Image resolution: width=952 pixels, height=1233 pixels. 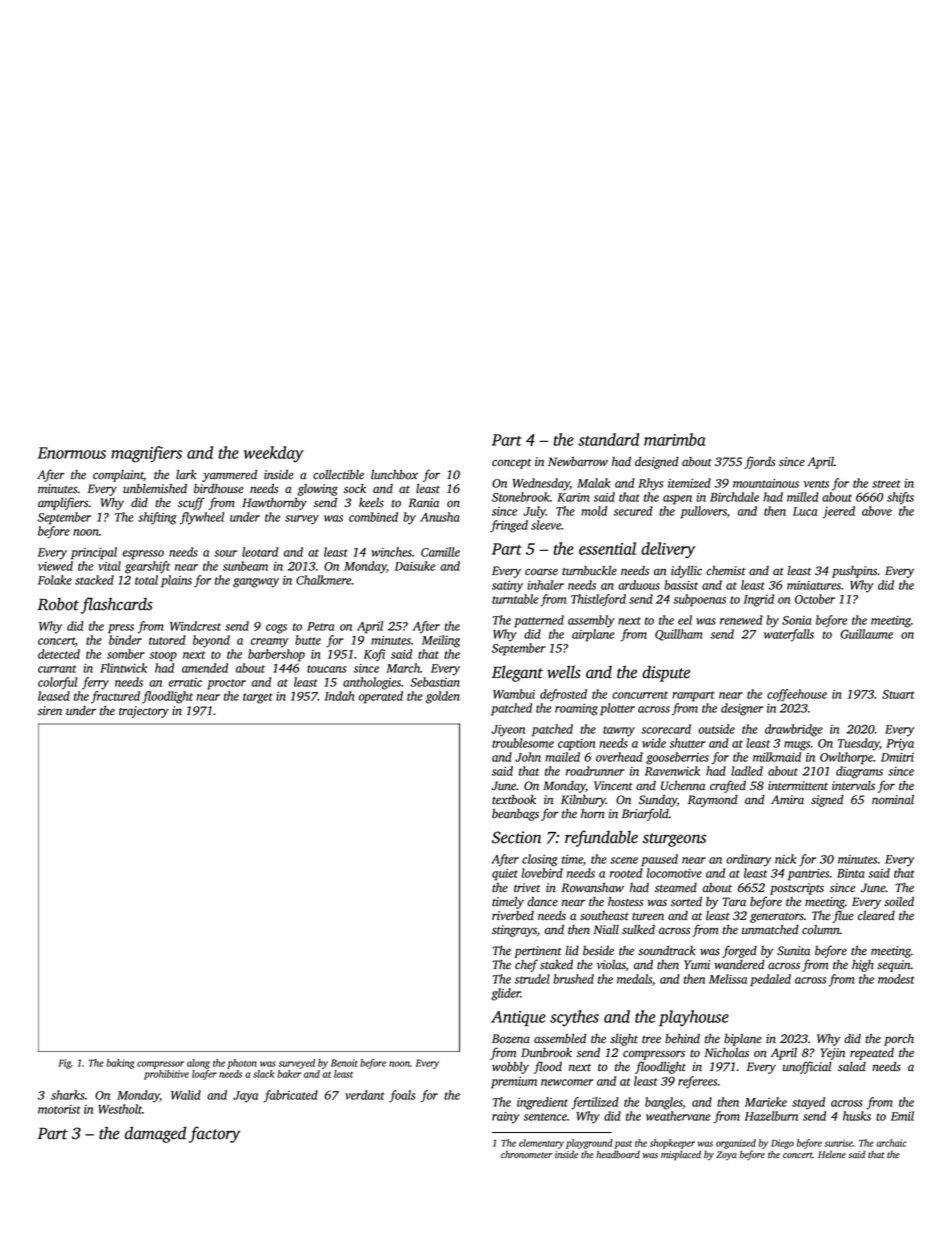 I want to click on essential, so click(x=607, y=548).
